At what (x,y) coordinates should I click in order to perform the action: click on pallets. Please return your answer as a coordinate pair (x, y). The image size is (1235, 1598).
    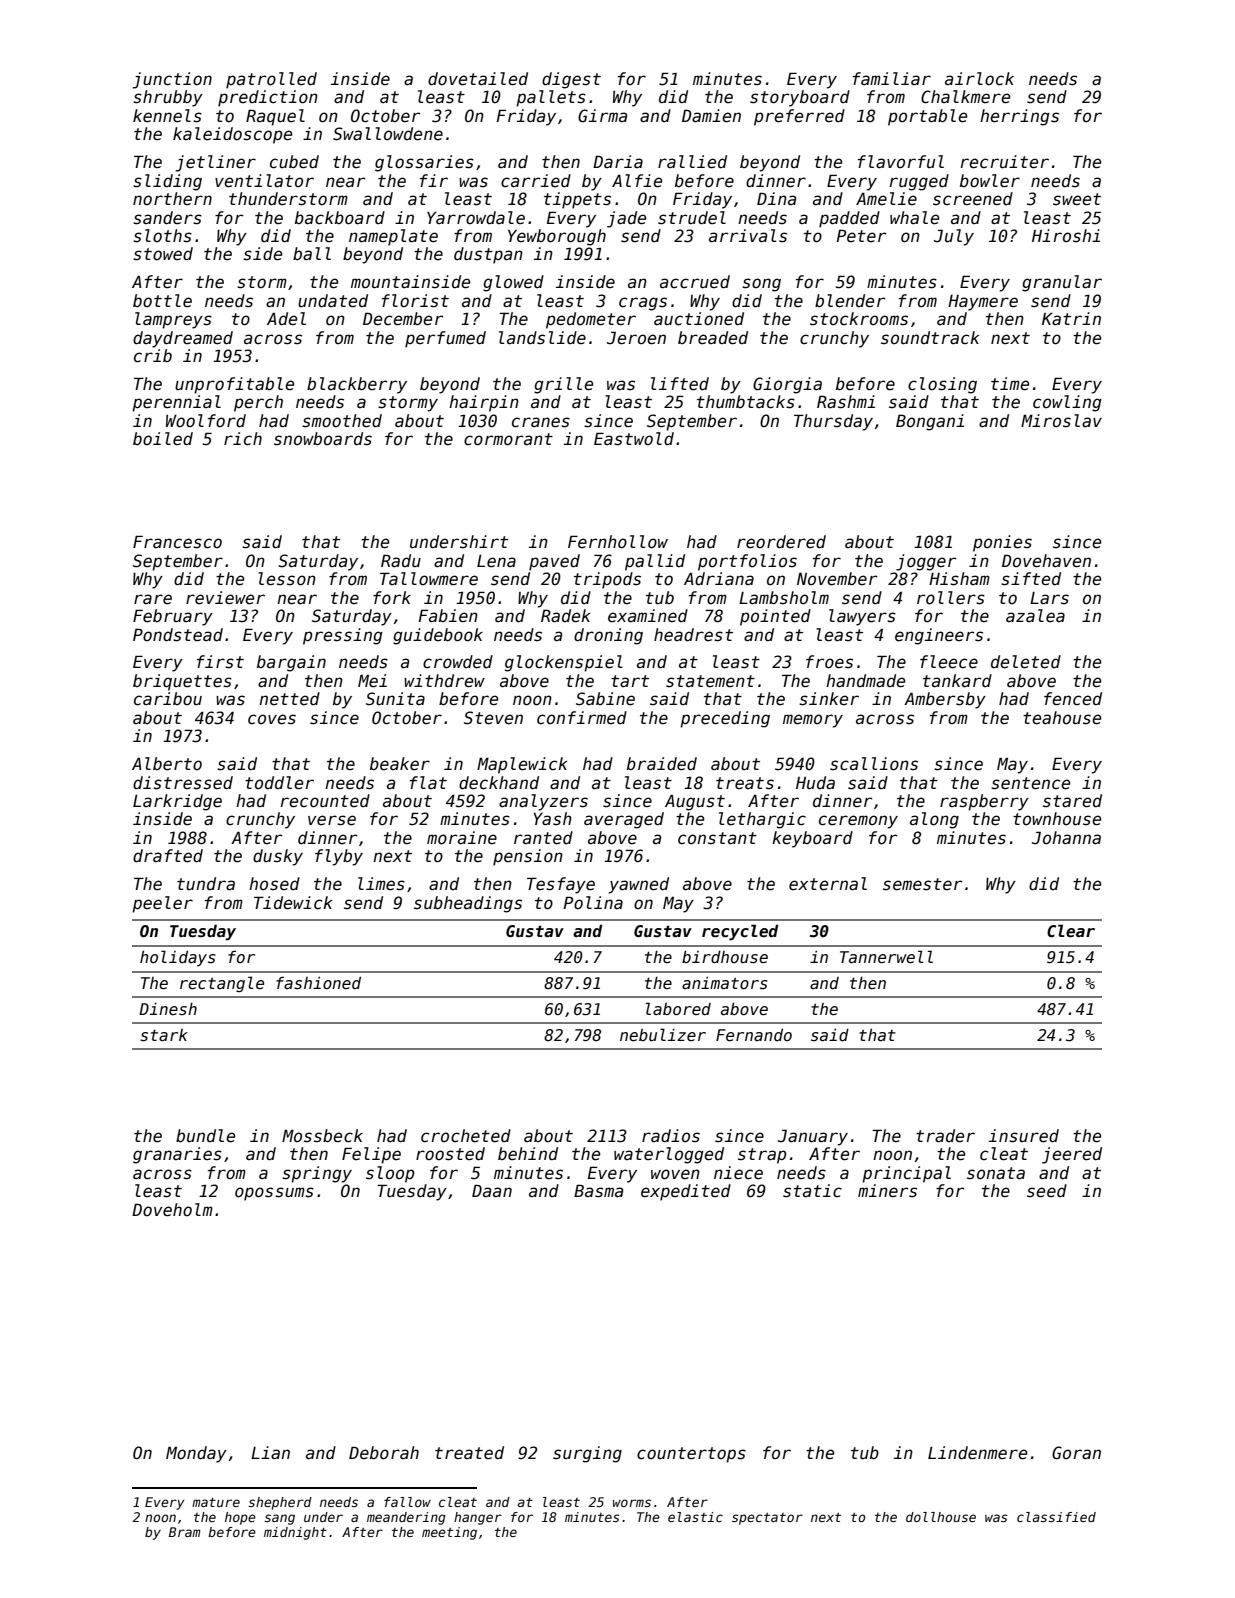
    Looking at the image, I should click on (551, 98).
